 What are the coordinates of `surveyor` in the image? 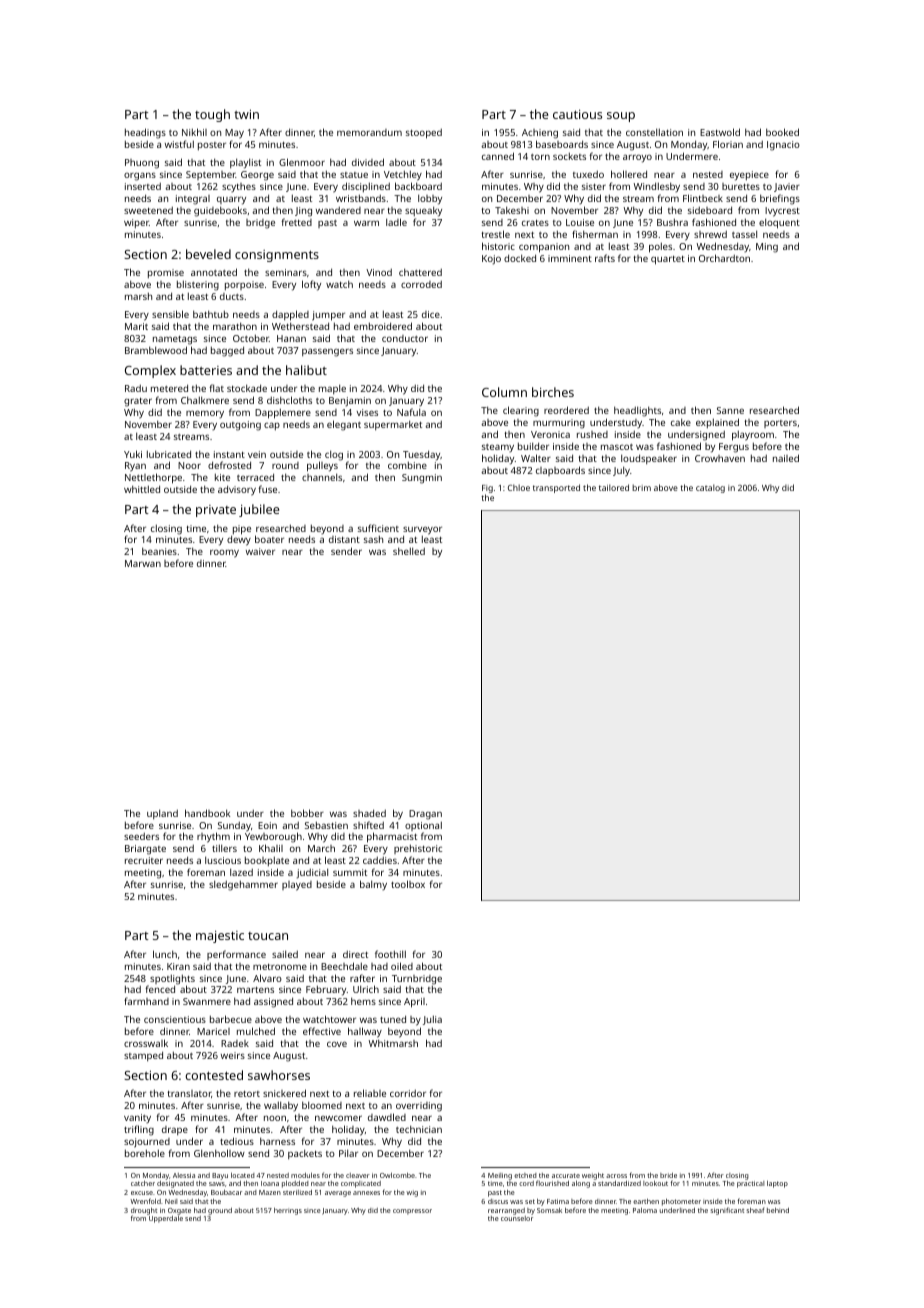 It's located at (422, 530).
